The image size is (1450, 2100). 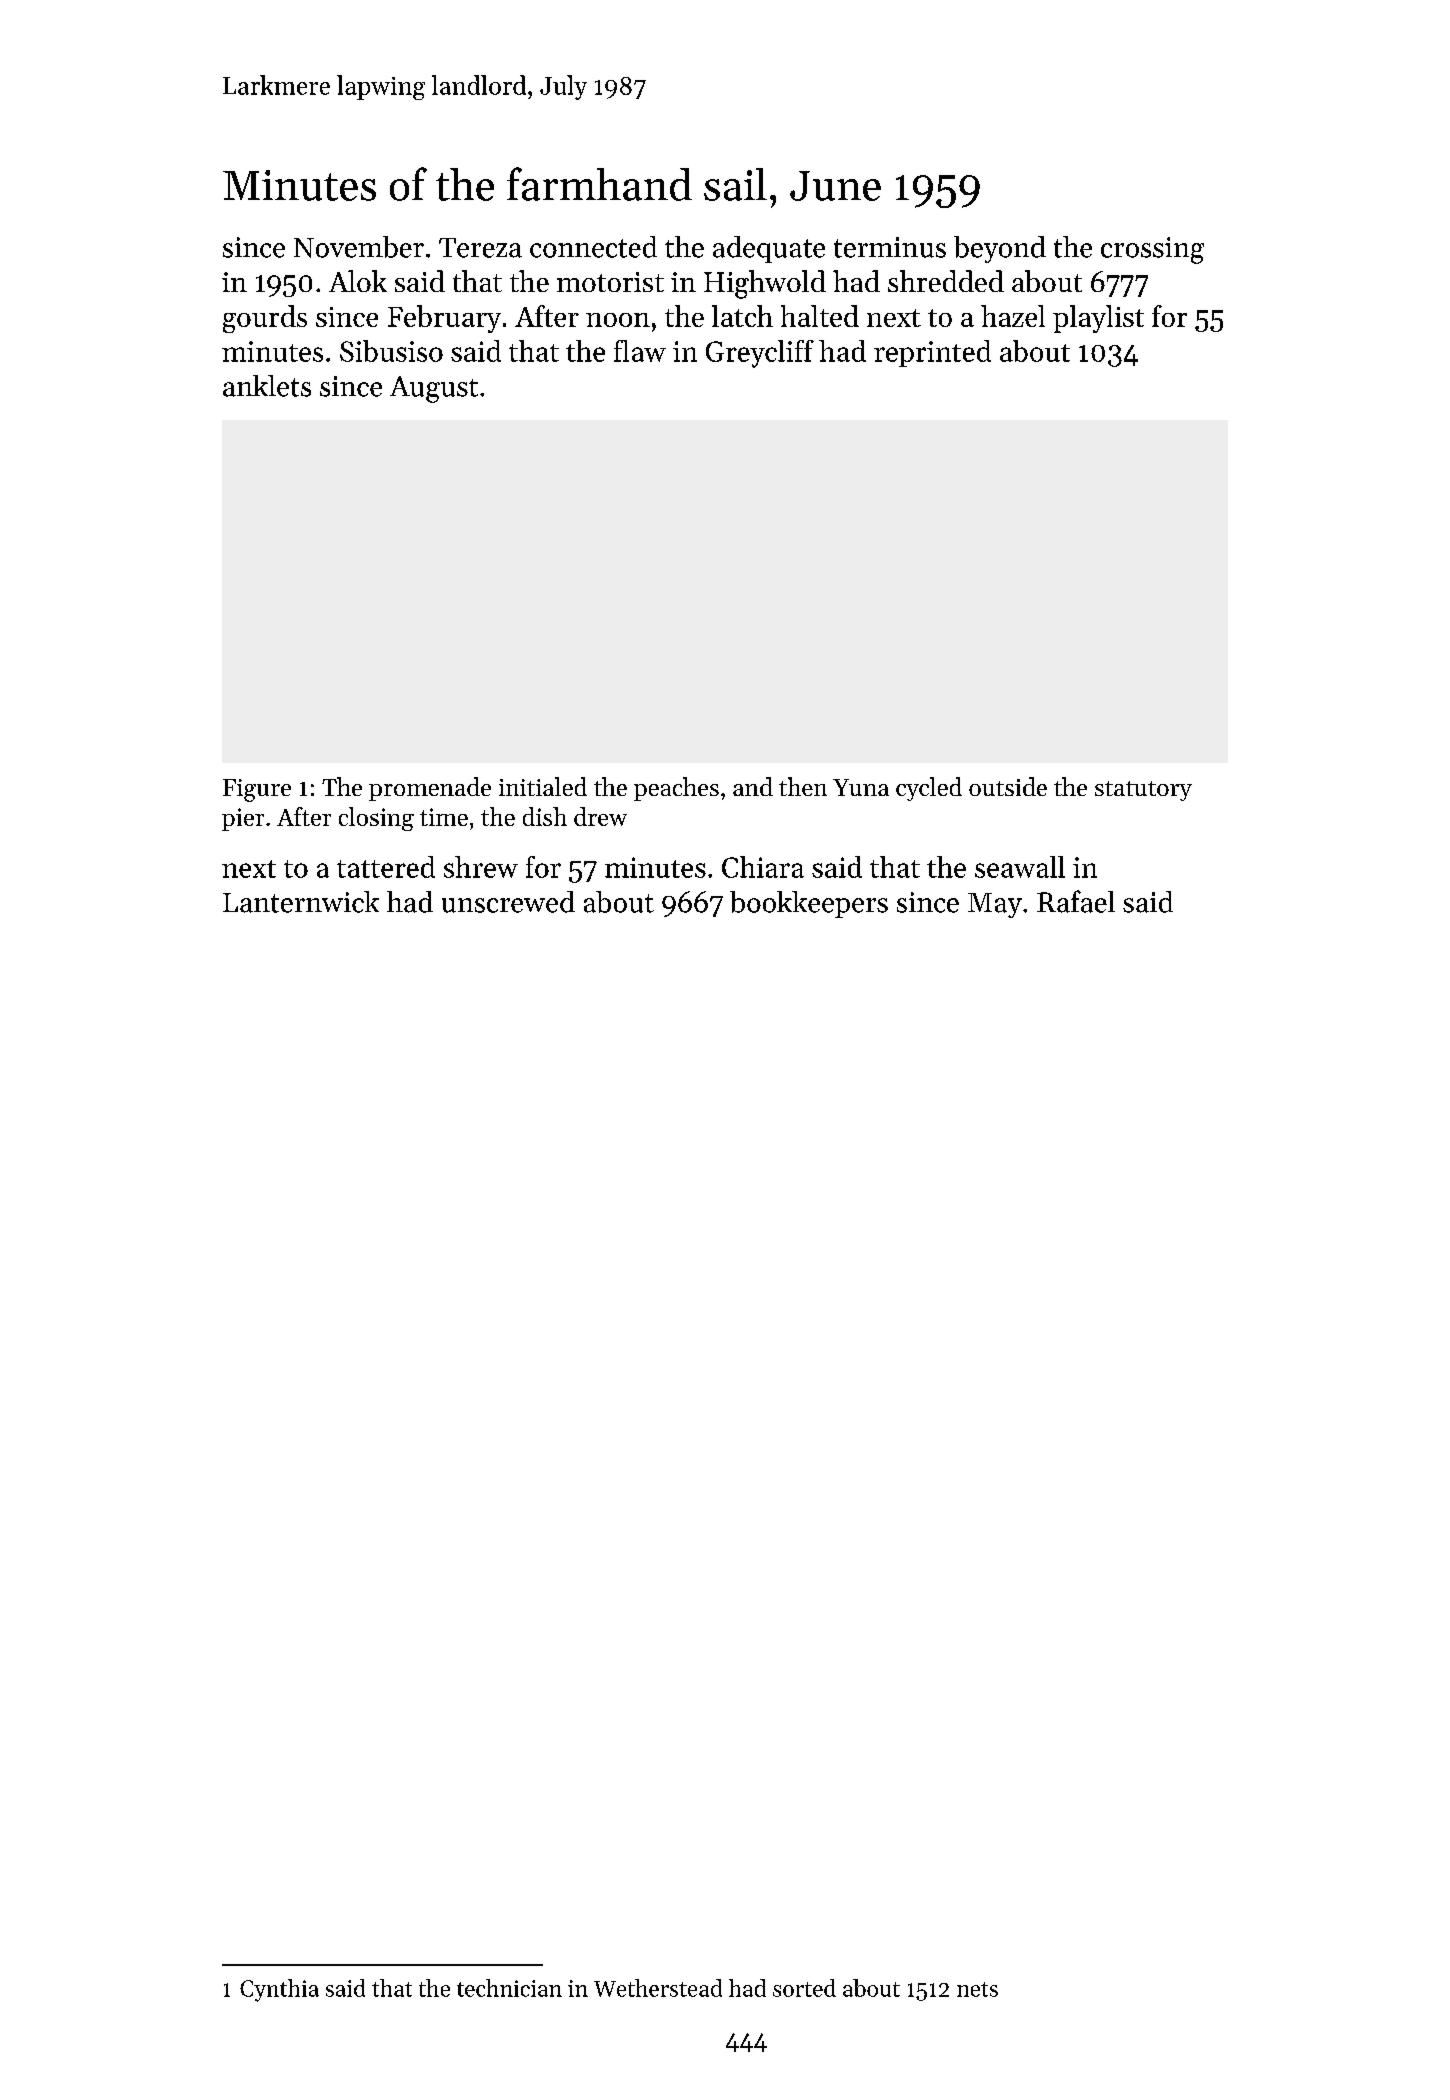 I want to click on bookkeepers, so click(x=809, y=904).
